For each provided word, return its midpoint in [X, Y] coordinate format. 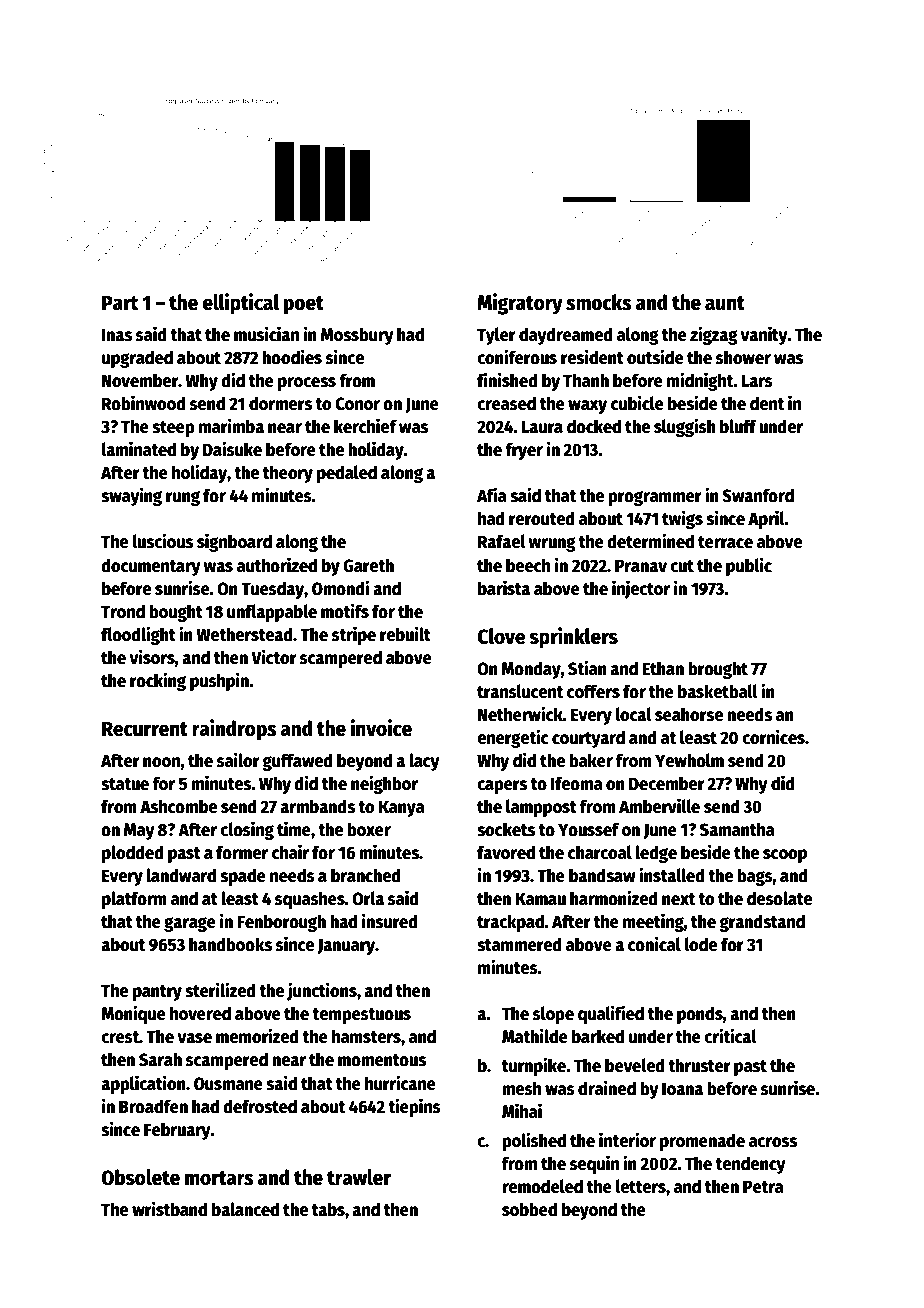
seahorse [689, 714]
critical [730, 1036]
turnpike [534, 1066]
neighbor [384, 784]
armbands [317, 806]
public [749, 566]
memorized [257, 1036]
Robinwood [144, 403]
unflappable [272, 613]
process [307, 384]
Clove [501, 636]
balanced [245, 1209]
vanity [764, 335]
